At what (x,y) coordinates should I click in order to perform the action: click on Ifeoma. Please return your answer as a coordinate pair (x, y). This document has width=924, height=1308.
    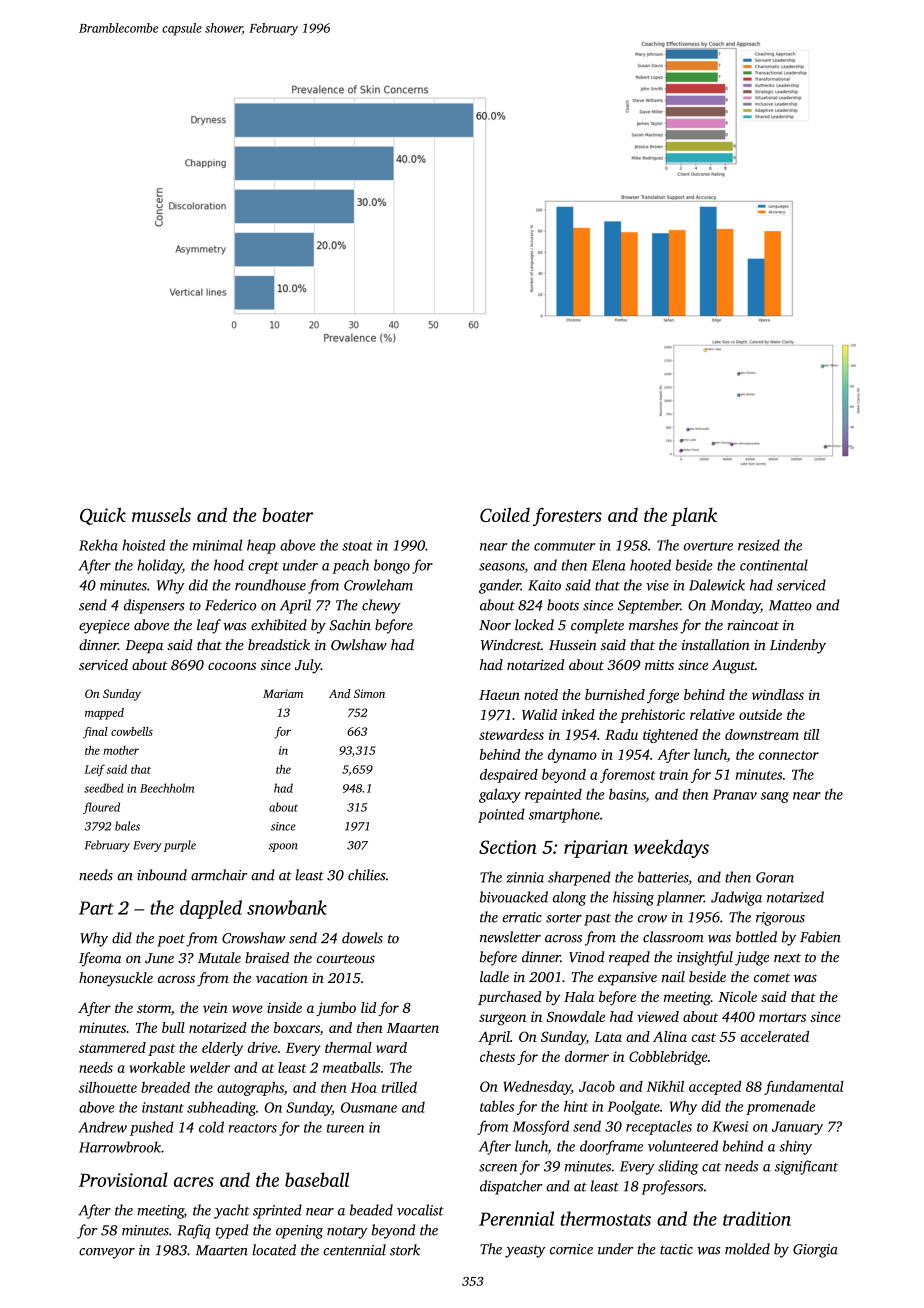
    Looking at the image, I should click on (100, 959).
